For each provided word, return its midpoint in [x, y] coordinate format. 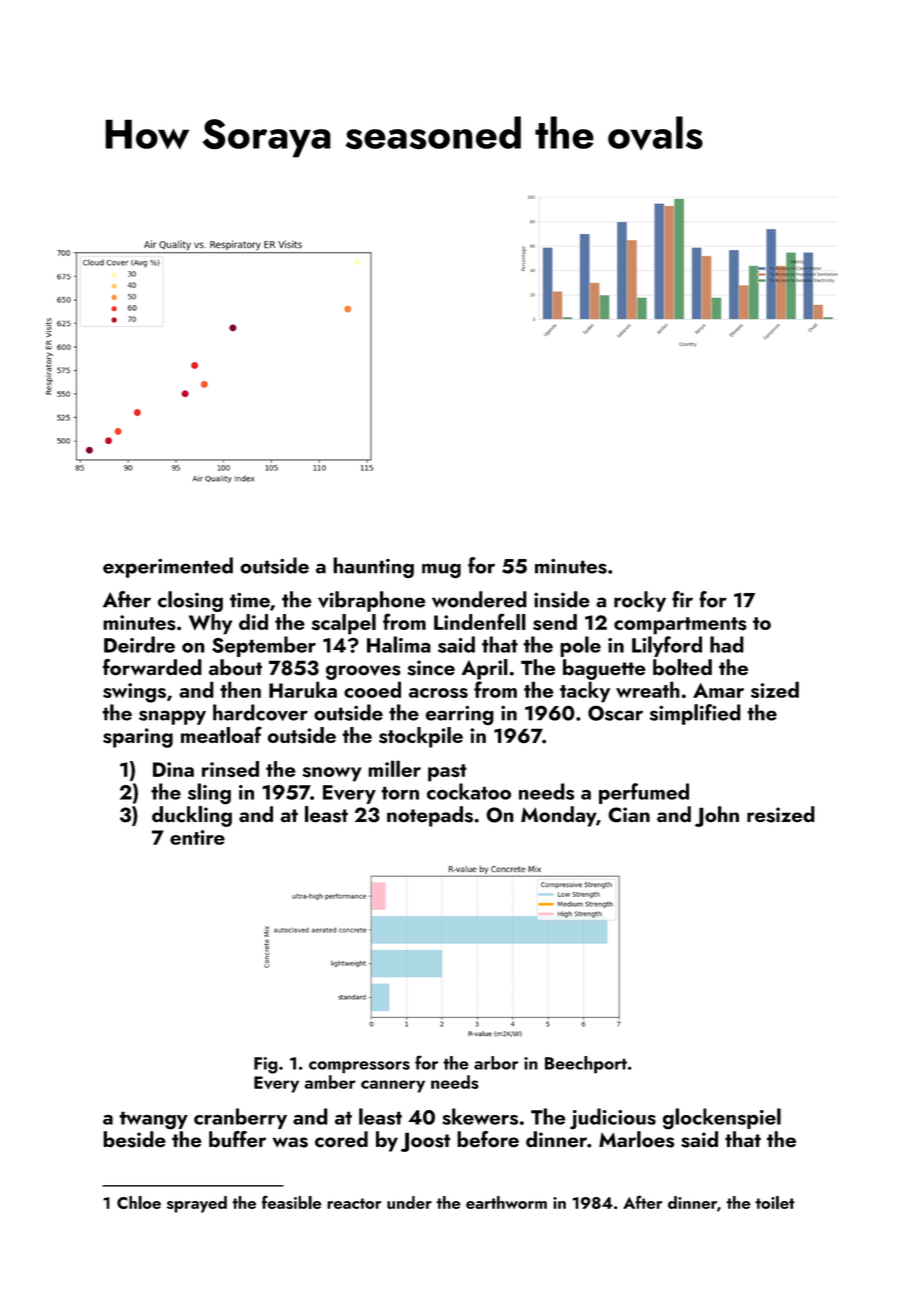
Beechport [586, 1065]
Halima [399, 644]
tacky [585, 692]
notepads [430, 816]
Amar [718, 690]
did [253, 622]
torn [400, 793]
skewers [480, 1116]
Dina [173, 769]
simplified [695, 714]
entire [197, 837]
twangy [153, 1120]
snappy [172, 717]
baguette [604, 669]
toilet [775, 1202]
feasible [292, 1202]
